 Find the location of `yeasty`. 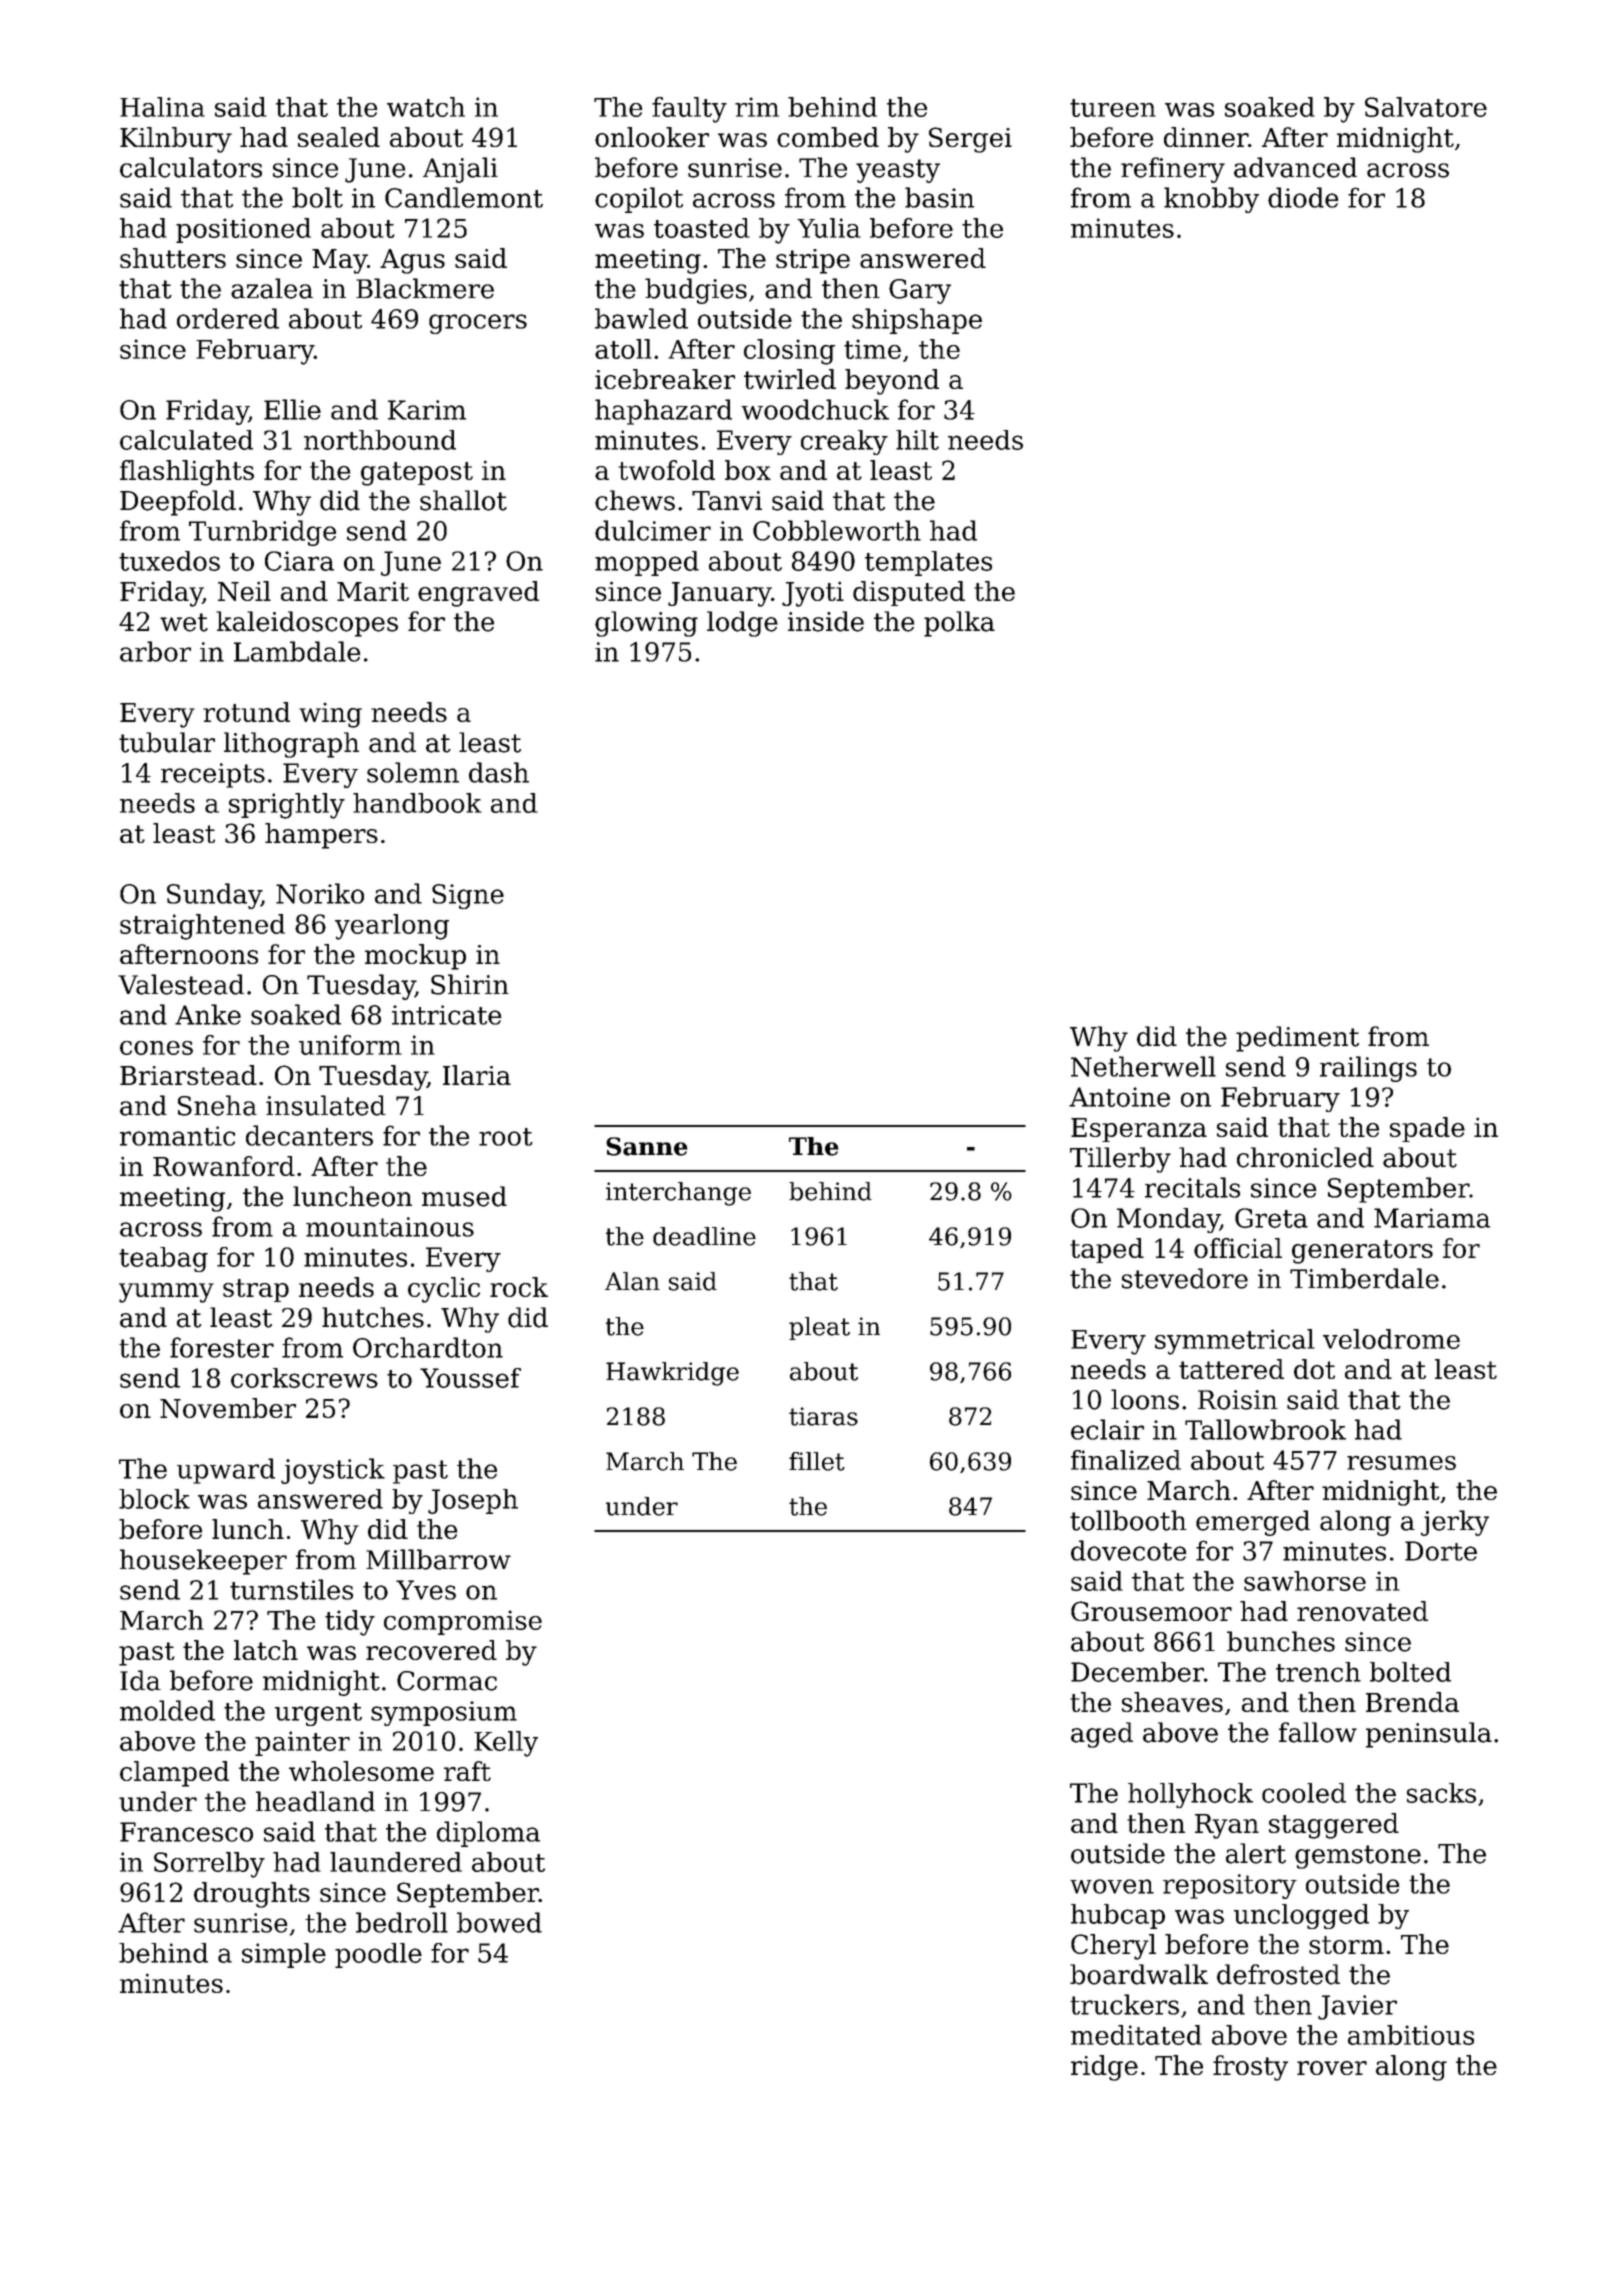

yeasty is located at coordinates (898, 171).
